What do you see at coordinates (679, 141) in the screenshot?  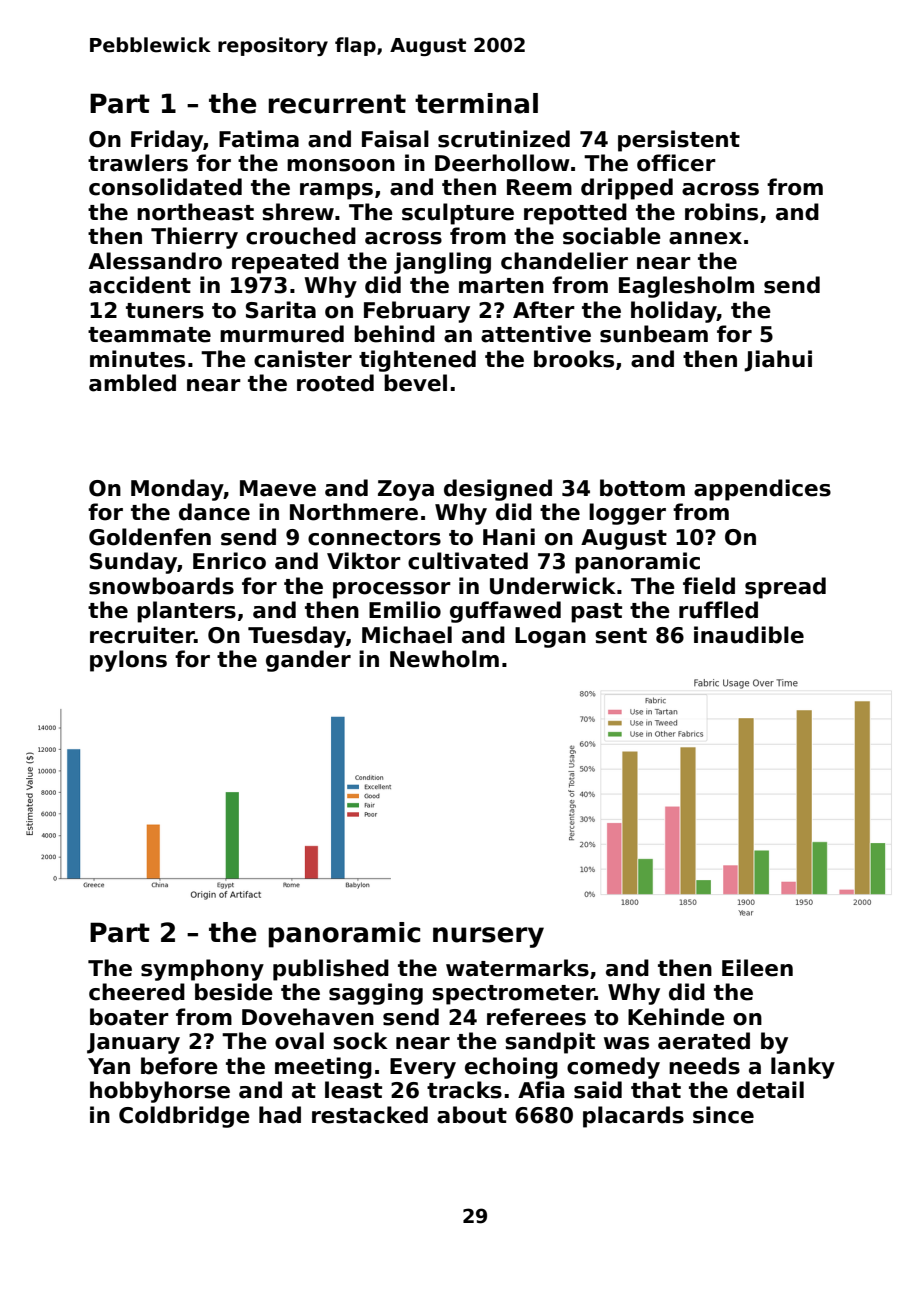 I see `persistent` at bounding box center [679, 141].
